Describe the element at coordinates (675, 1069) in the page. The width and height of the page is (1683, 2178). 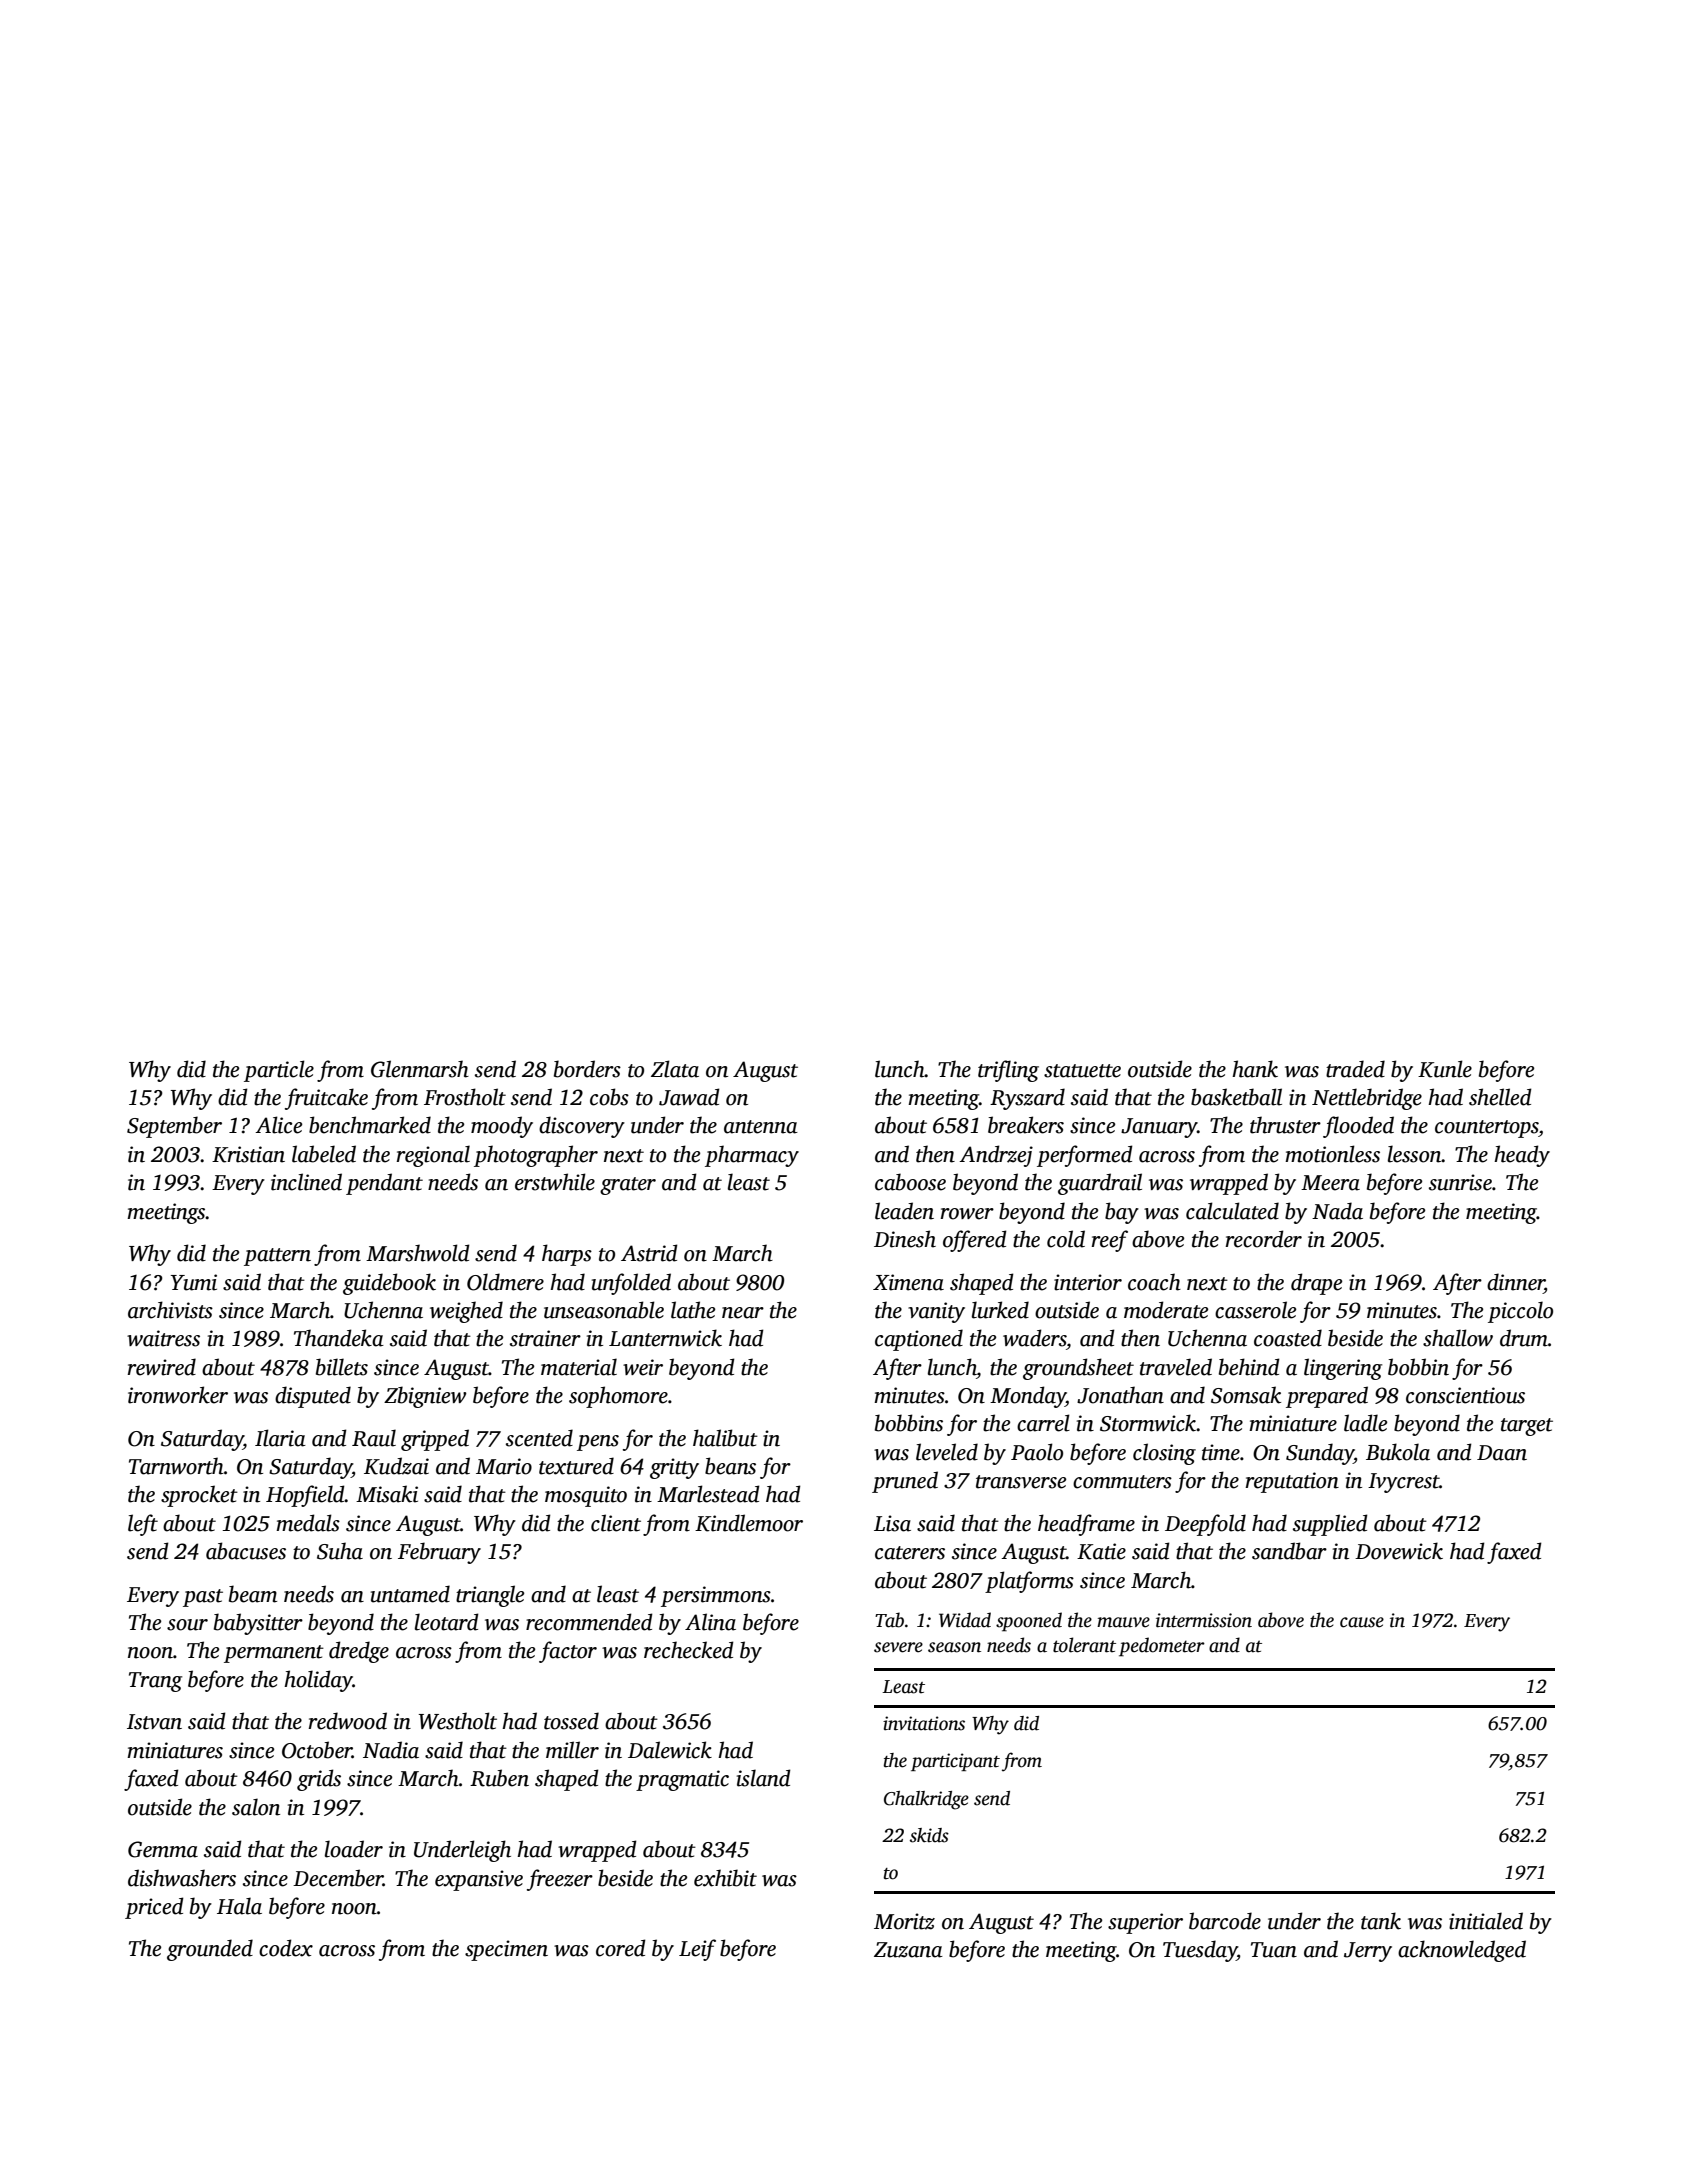
I see `Zlata` at that location.
